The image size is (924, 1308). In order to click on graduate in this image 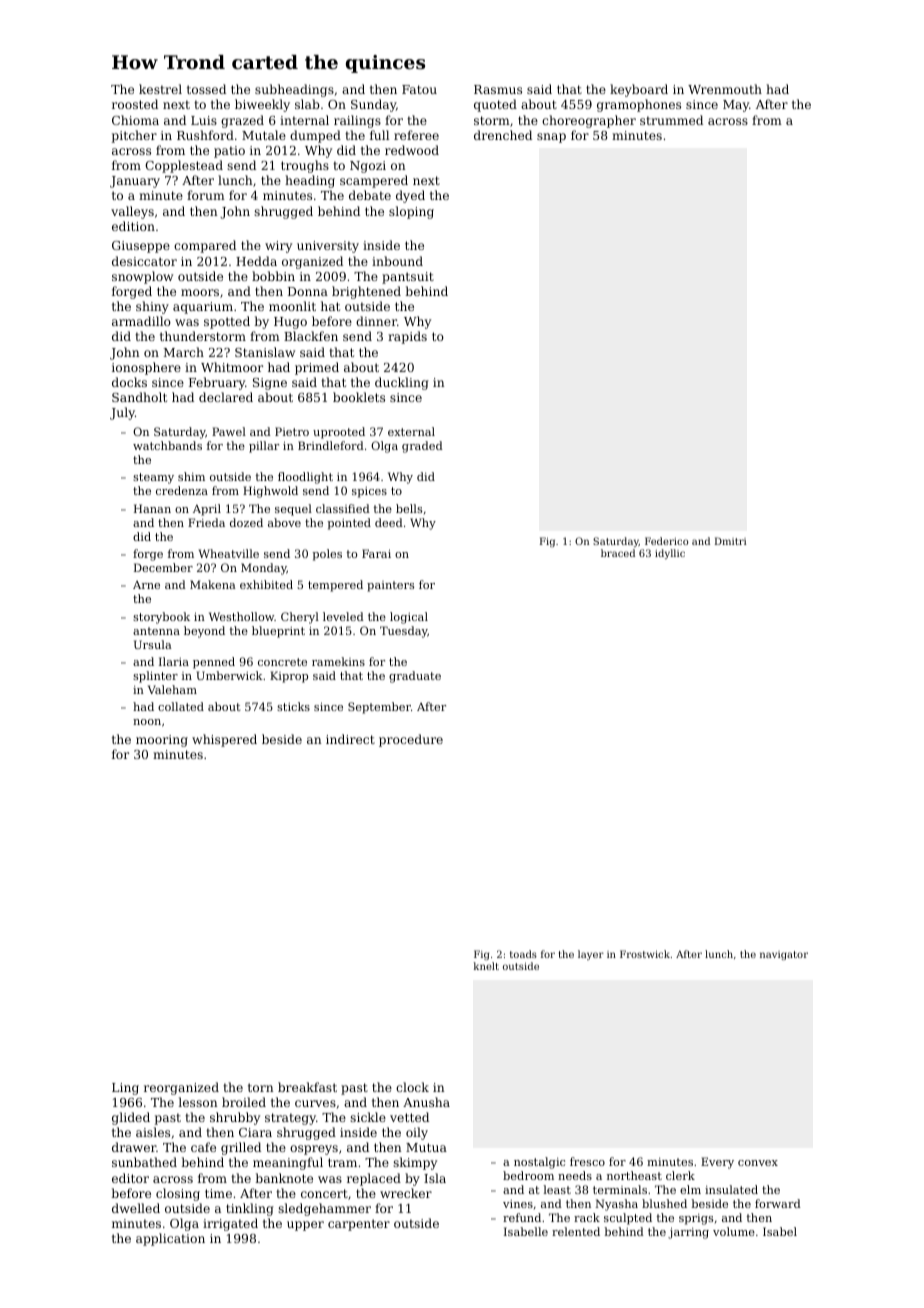, I will do `click(415, 677)`.
